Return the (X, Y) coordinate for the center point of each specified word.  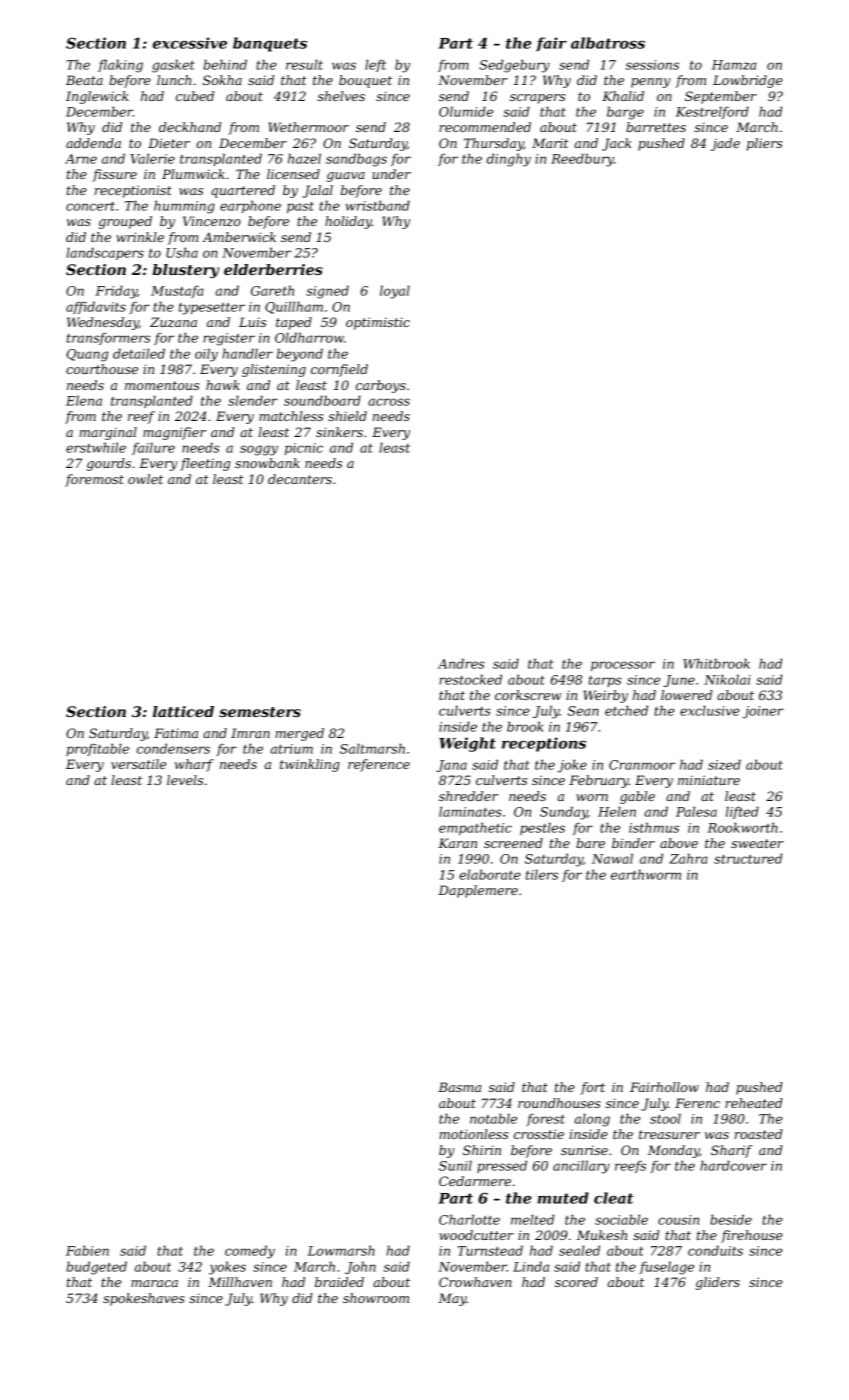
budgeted (96, 1268)
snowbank (267, 463)
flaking (120, 66)
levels (185, 780)
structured (748, 858)
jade (725, 144)
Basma (459, 1087)
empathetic (475, 828)
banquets (270, 44)
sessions (652, 65)
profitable (97, 749)
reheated (753, 1103)
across (389, 402)
